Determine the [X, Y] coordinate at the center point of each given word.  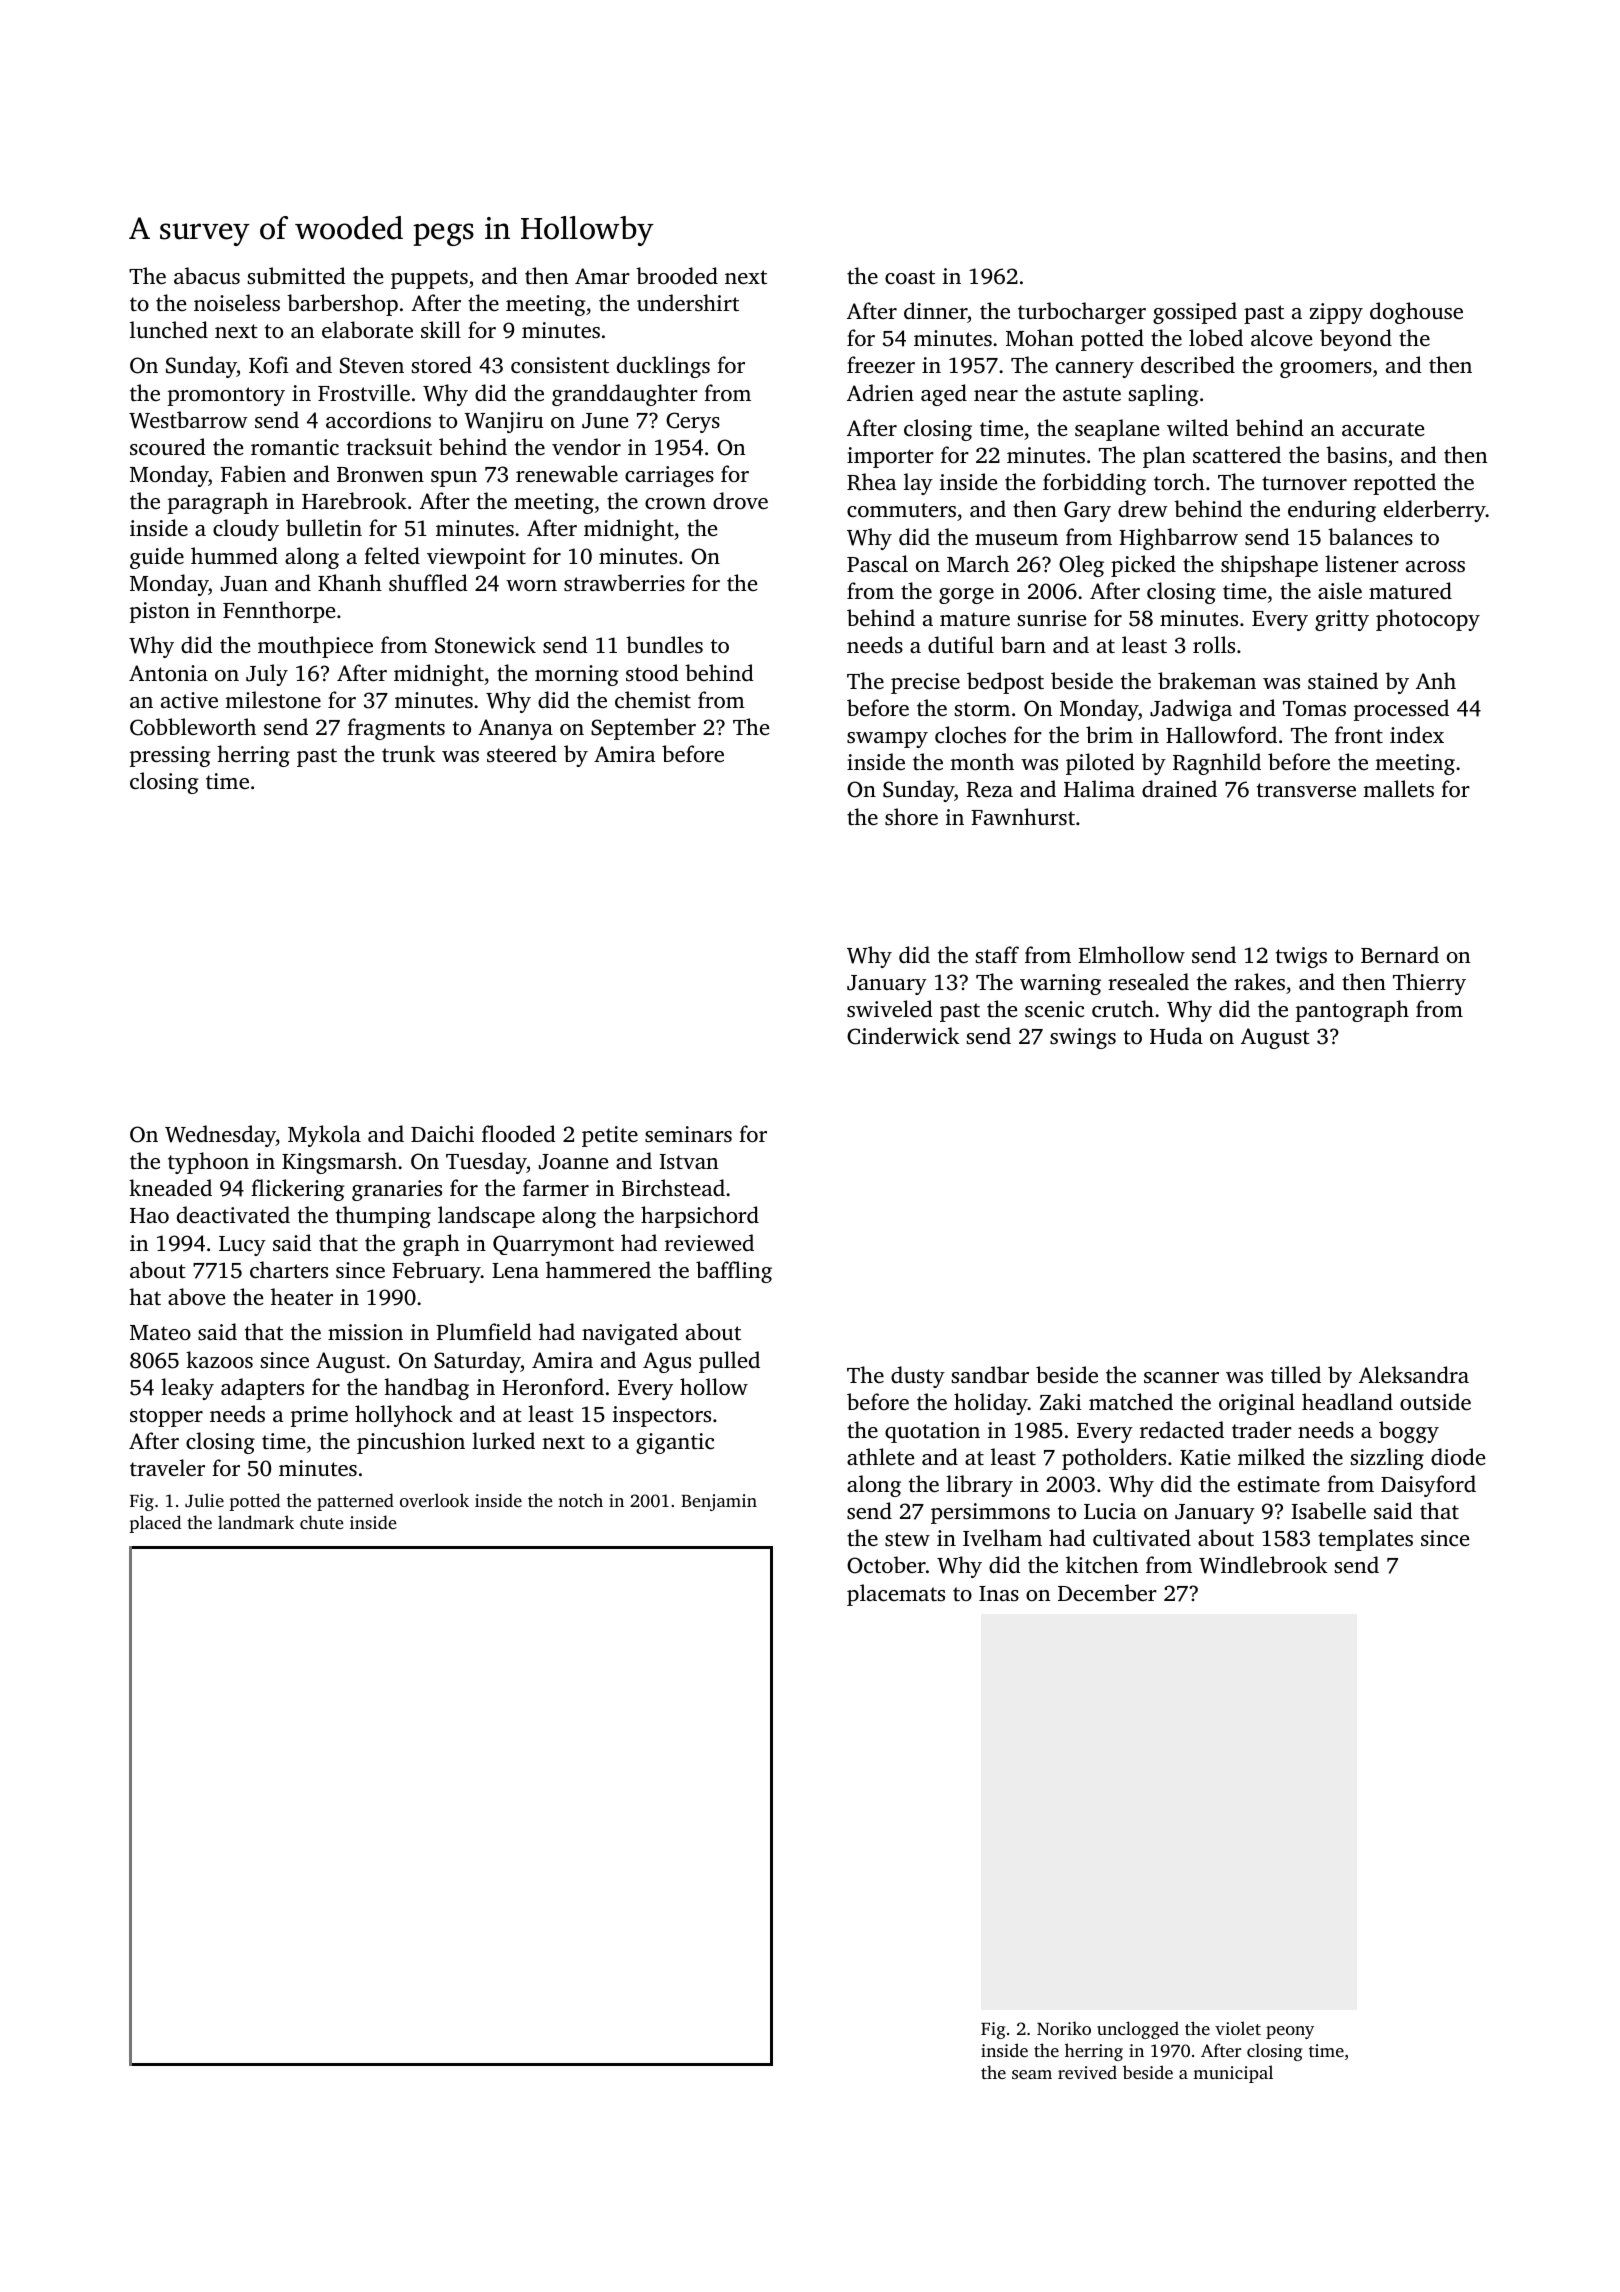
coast [910, 277]
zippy [1336, 313]
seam [1032, 2074]
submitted [297, 275]
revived [1087, 2072]
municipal [1233, 2074]
